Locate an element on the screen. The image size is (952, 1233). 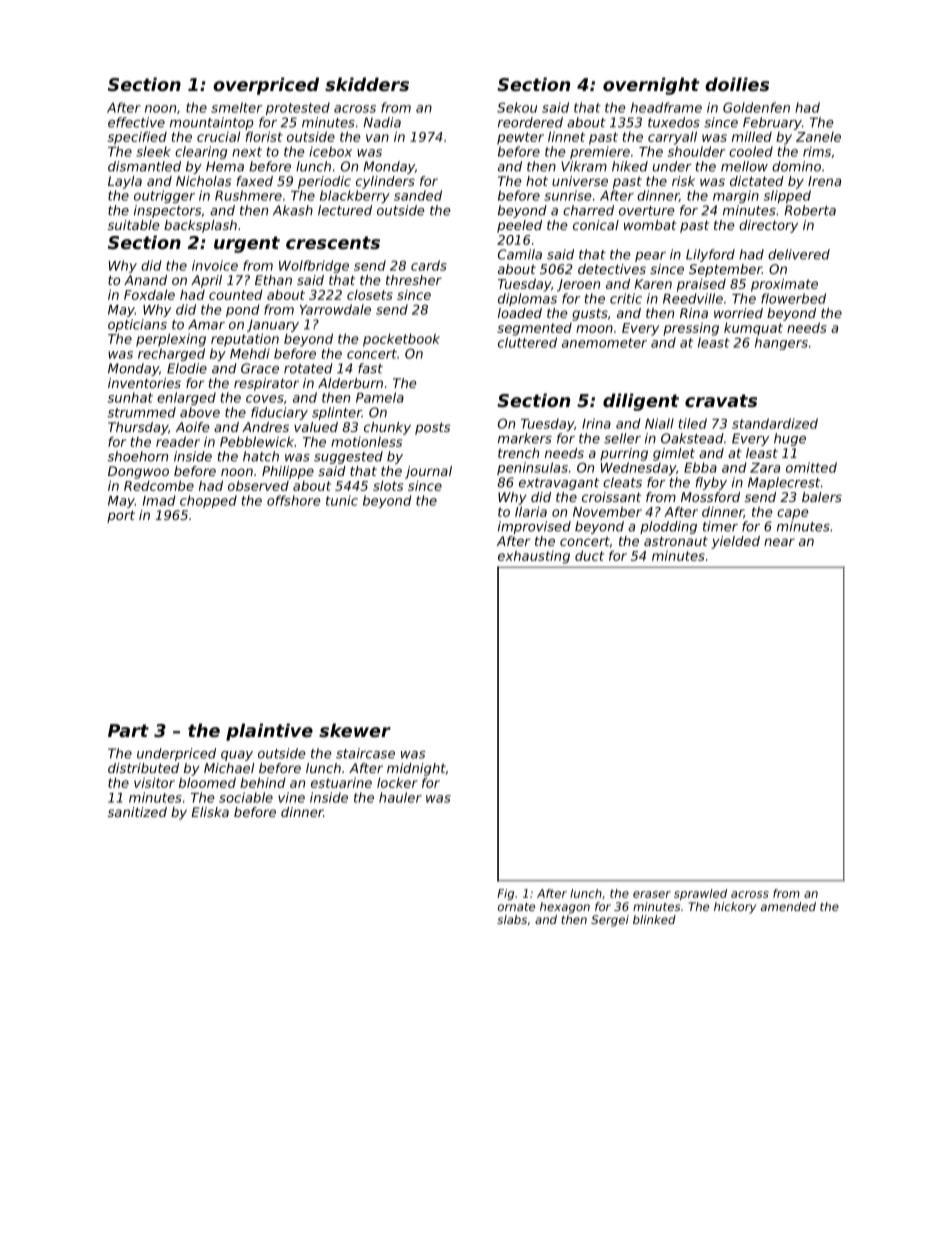
skidders is located at coordinates (367, 84).
